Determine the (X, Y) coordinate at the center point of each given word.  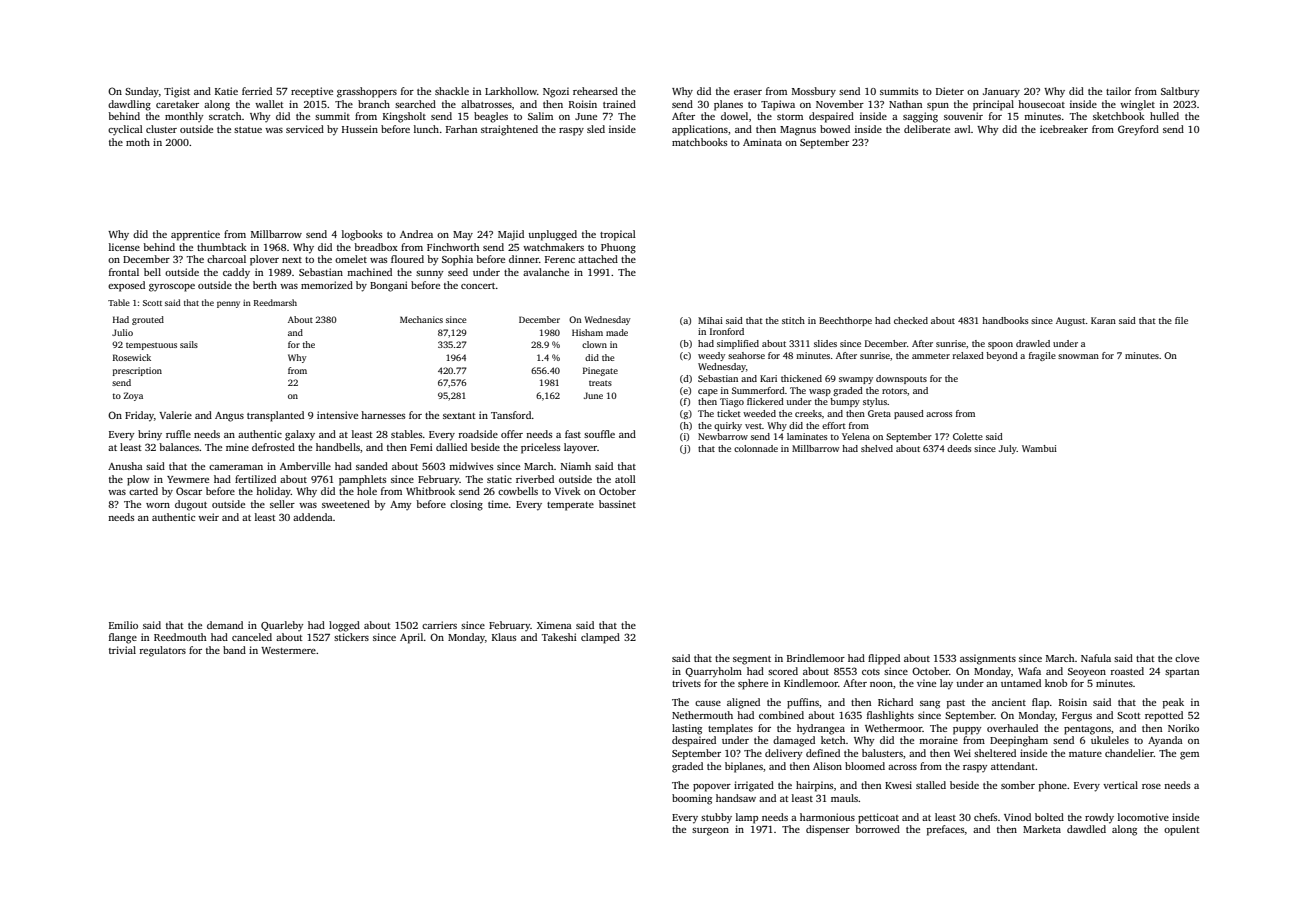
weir (208, 517)
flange (123, 638)
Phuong (618, 248)
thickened (801, 378)
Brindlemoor (816, 658)
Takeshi (559, 637)
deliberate (927, 129)
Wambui (1039, 448)
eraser (748, 92)
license (124, 247)
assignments (988, 659)
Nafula (1096, 658)
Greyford (1138, 130)
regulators (162, 651)
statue (248, 130)
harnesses (383, 415)
